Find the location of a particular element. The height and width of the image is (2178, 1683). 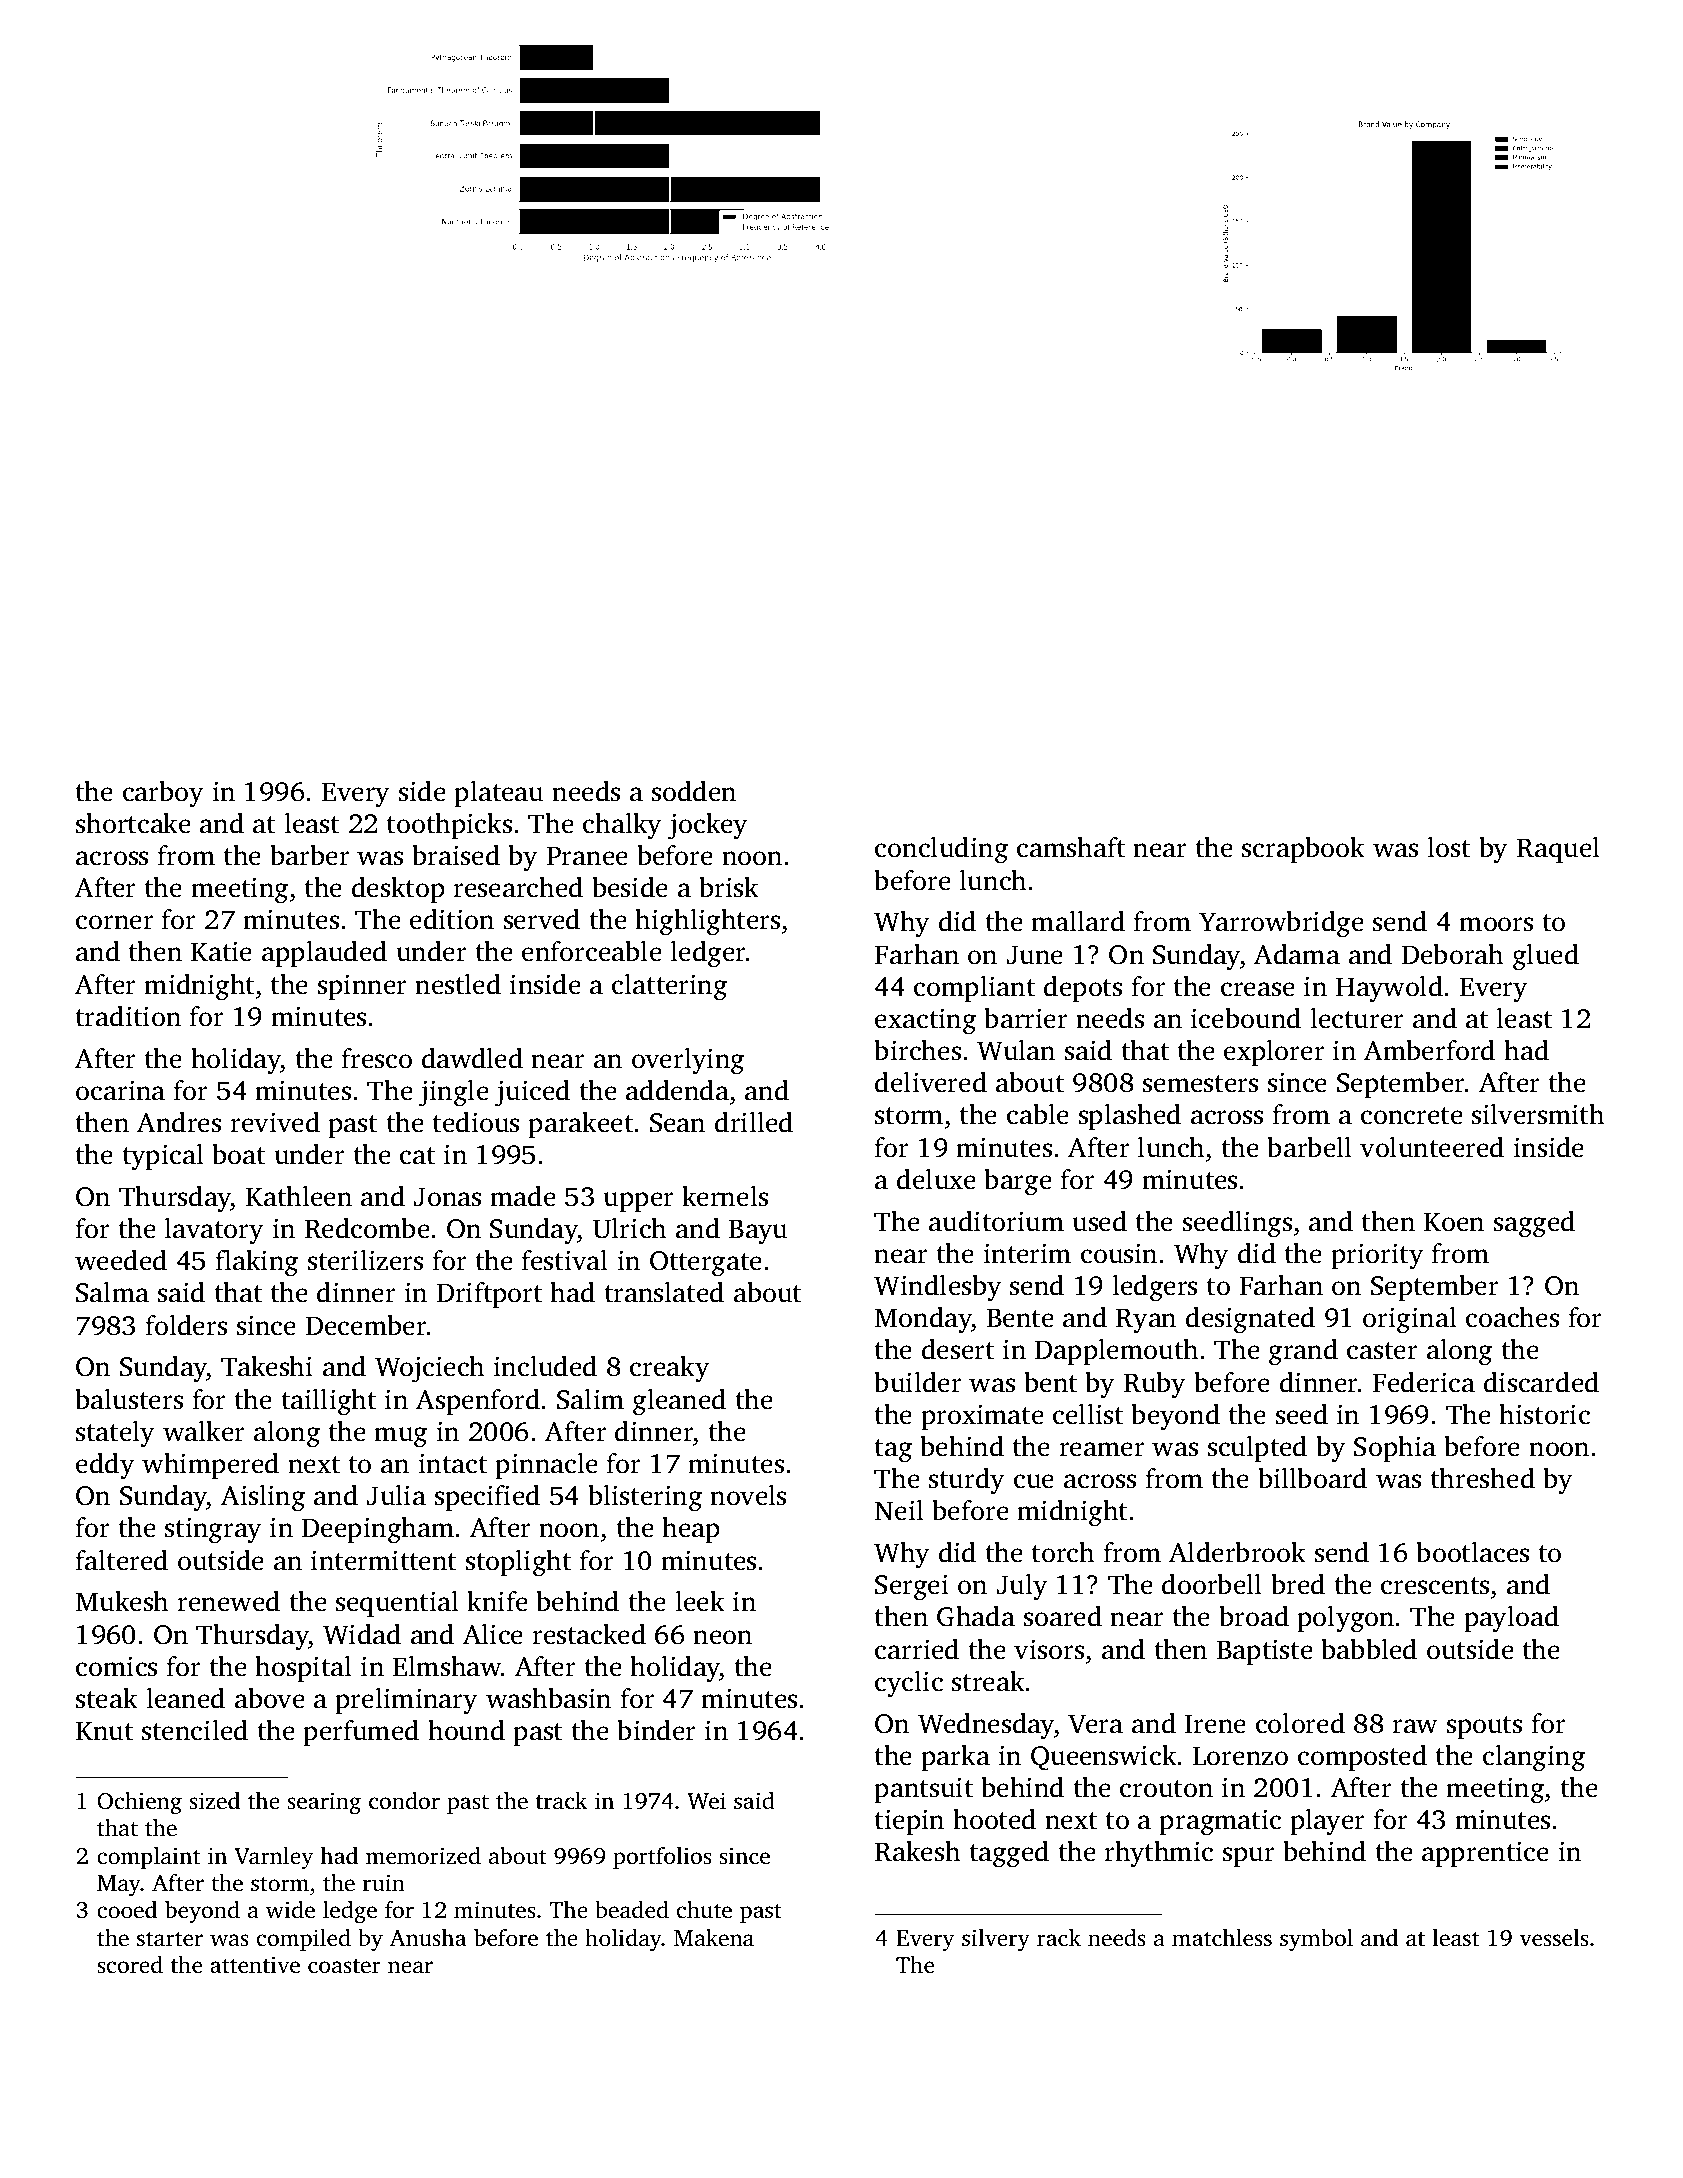

plateau is located at coordinates (498, 794).
